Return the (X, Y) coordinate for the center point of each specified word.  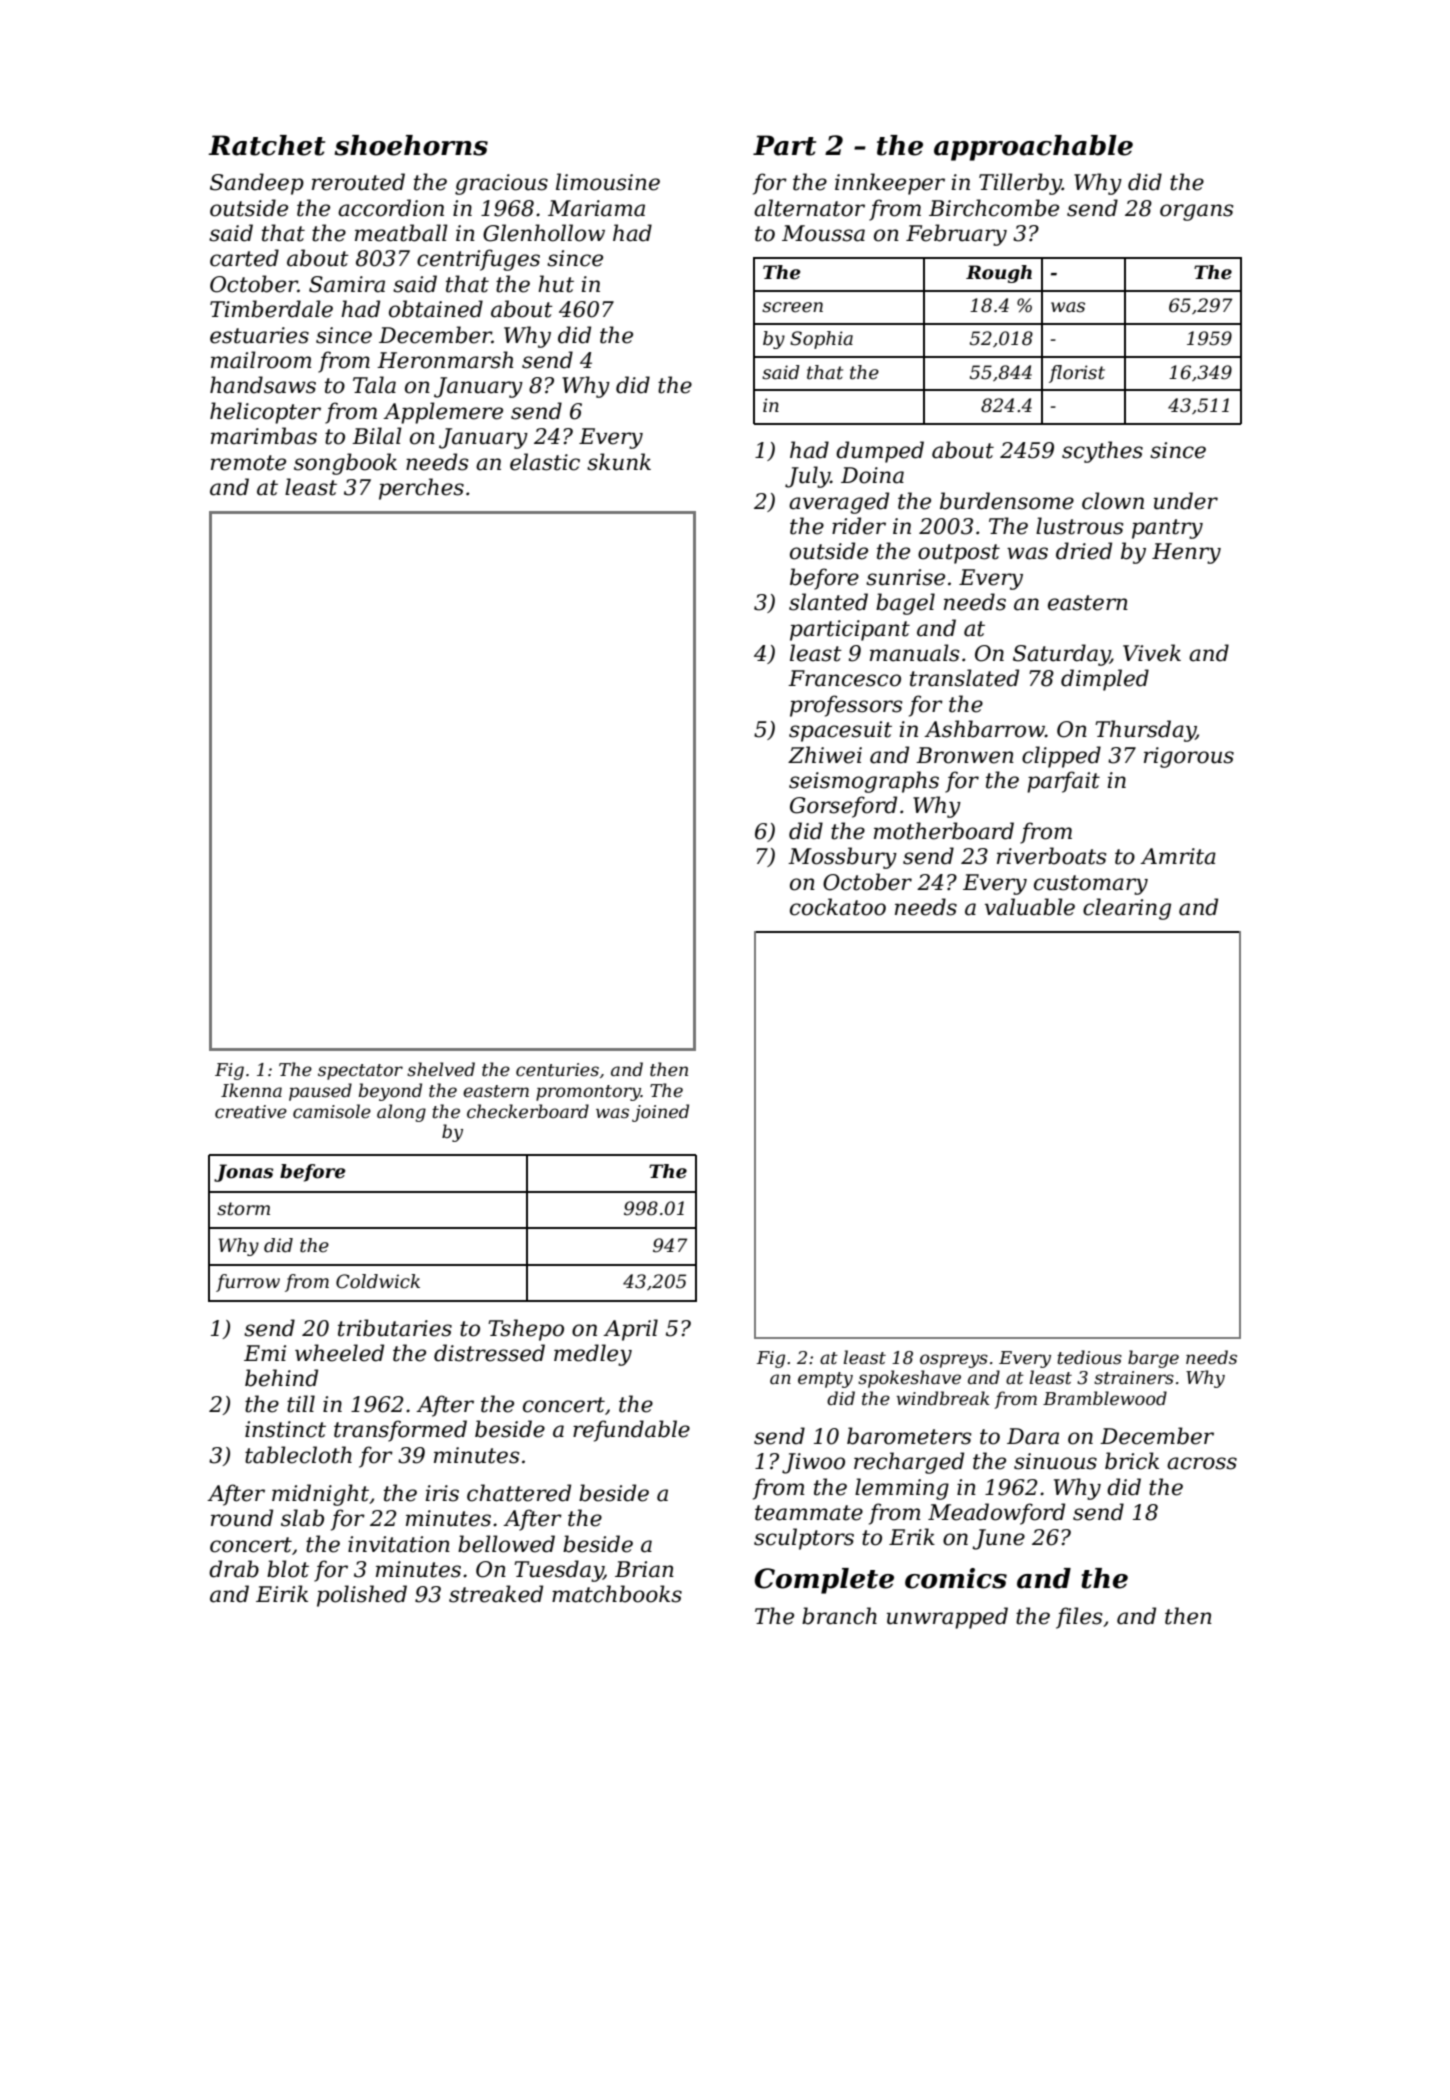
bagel (905, 604)
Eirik (282, 1593)
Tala (374, 385)
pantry (1167, 529)
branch (839, 1616)
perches (421, 489)
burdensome (1007, 501)
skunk (619, 462)
